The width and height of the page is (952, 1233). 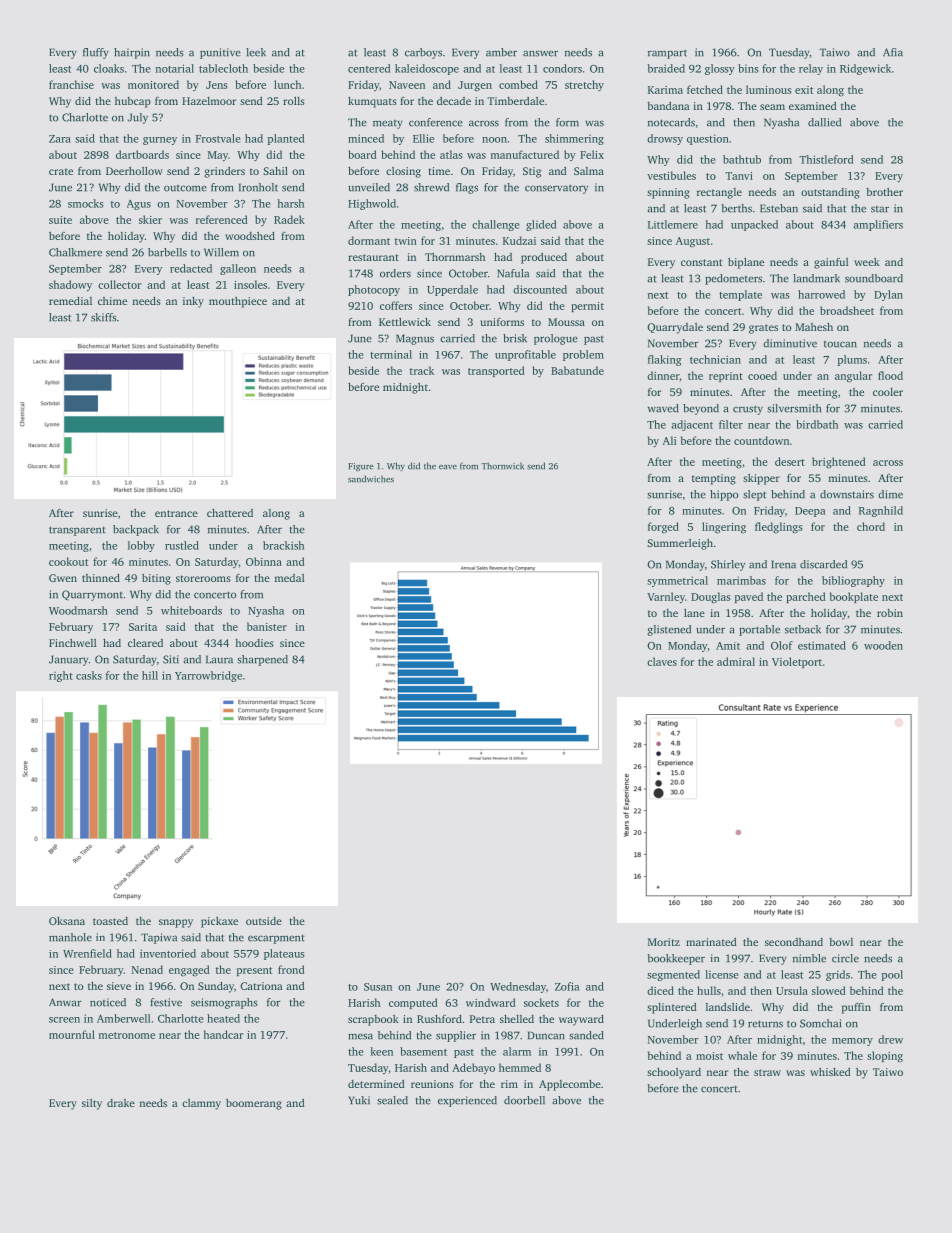 What do you see at coordinates (662, 661) in the page?
I see `claves` at bounding box center [662, 661].
